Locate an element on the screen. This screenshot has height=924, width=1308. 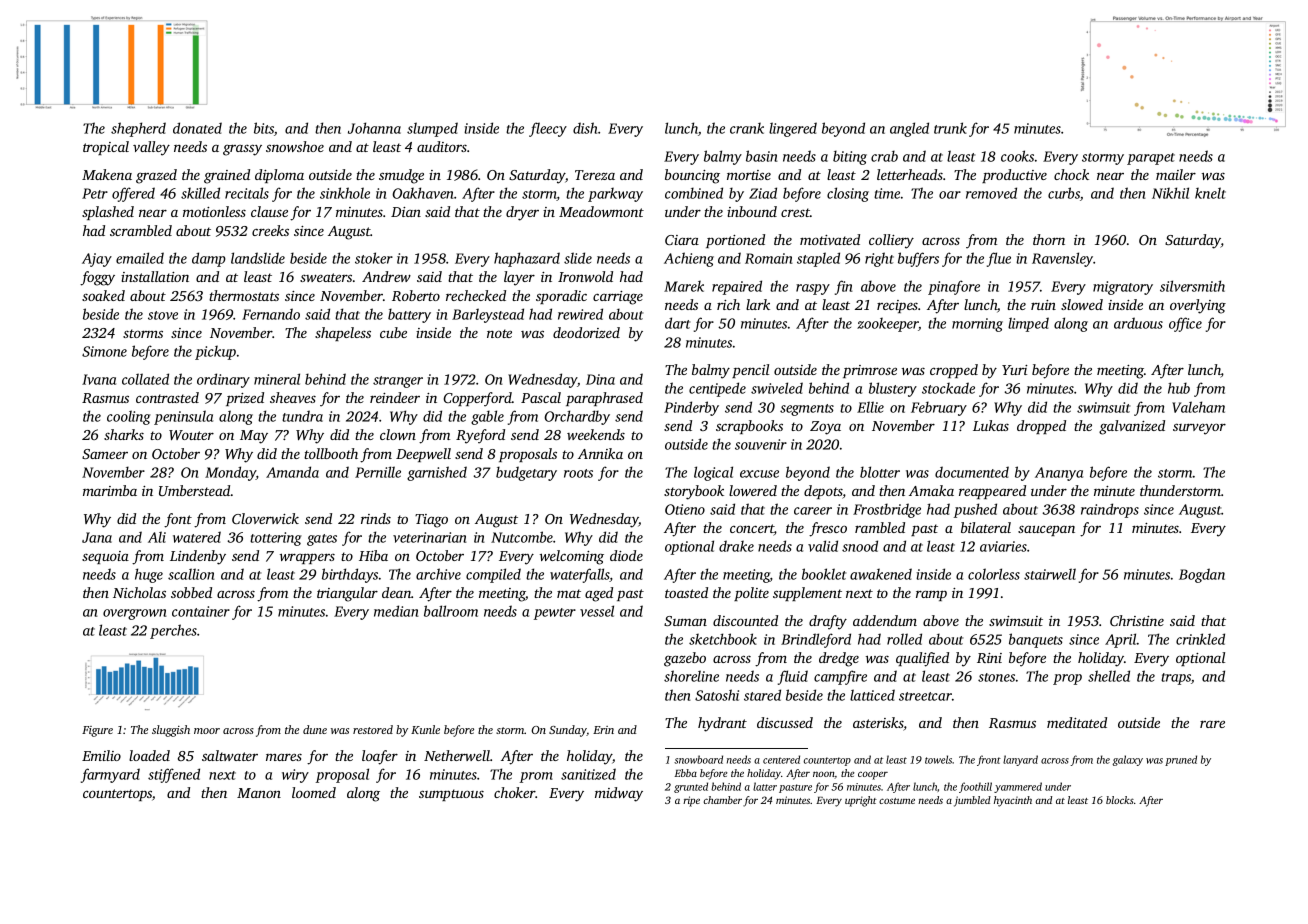
Manon is located at coordinates (259, 793).
